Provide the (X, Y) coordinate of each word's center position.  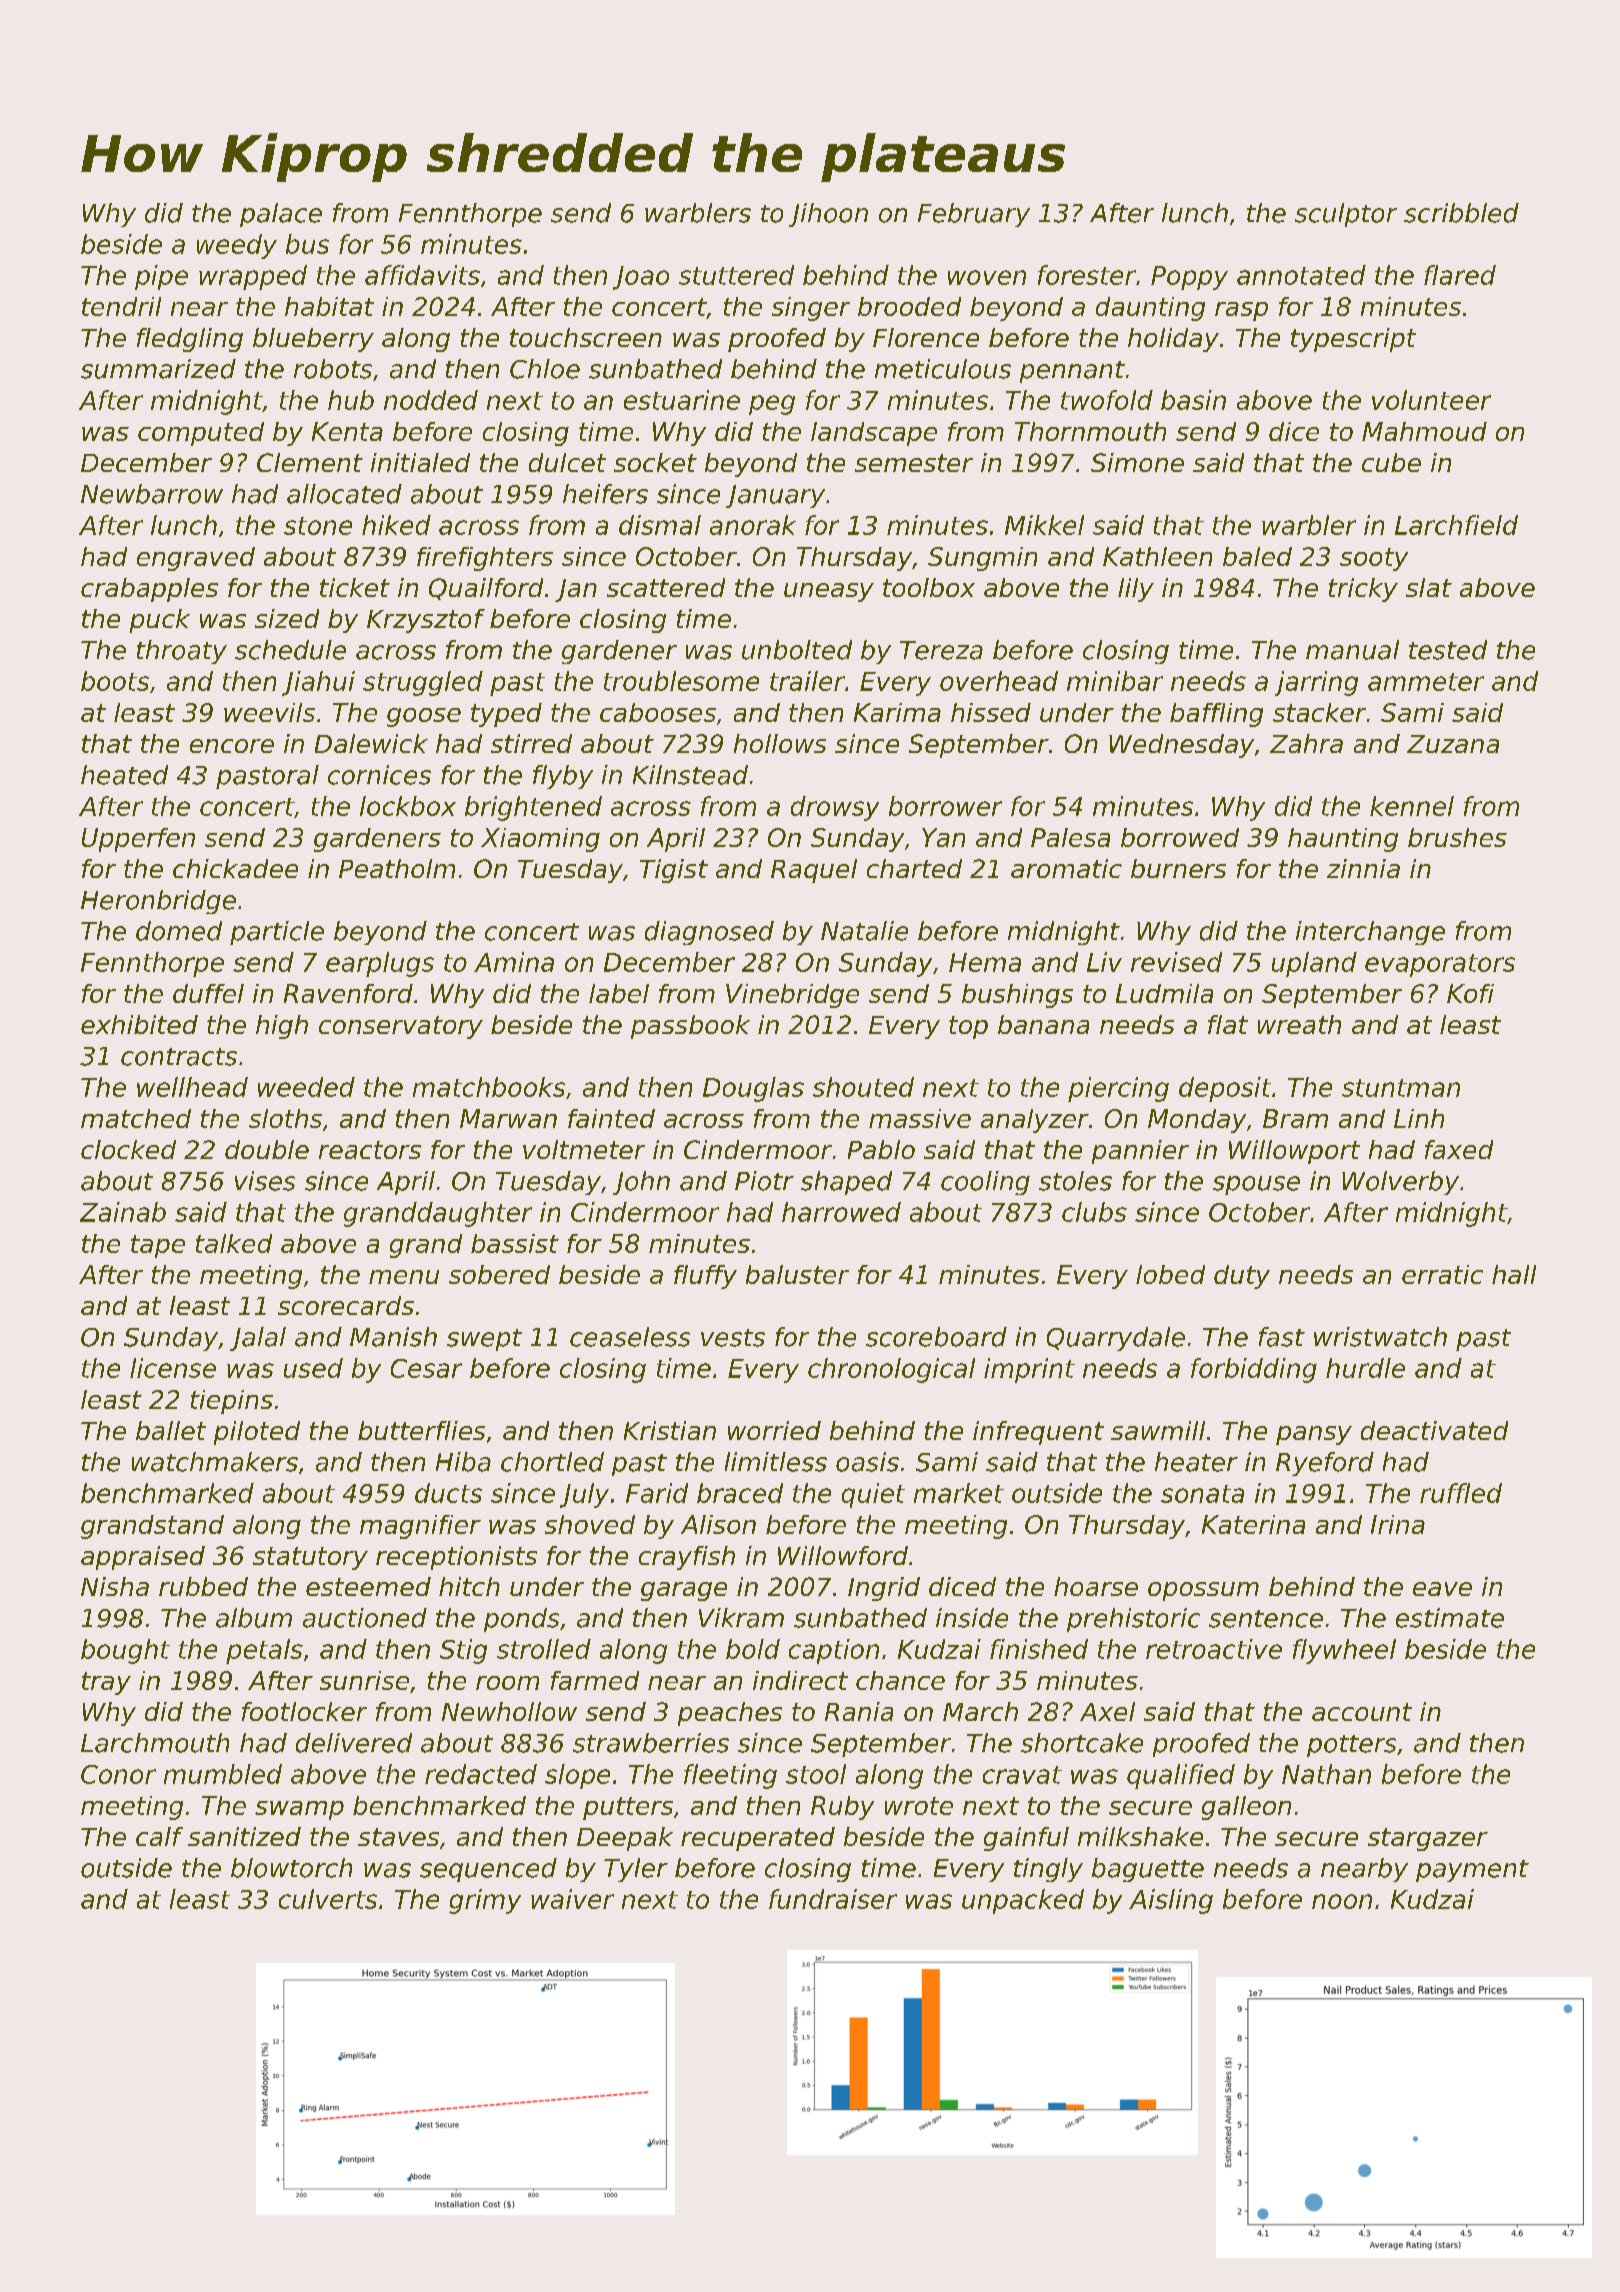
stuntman (1401, 1088)
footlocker (304, 1711)
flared (1460, 275)
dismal (660, 525)
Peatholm (397, 868)
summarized (158, 369)
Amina (514, 962)
